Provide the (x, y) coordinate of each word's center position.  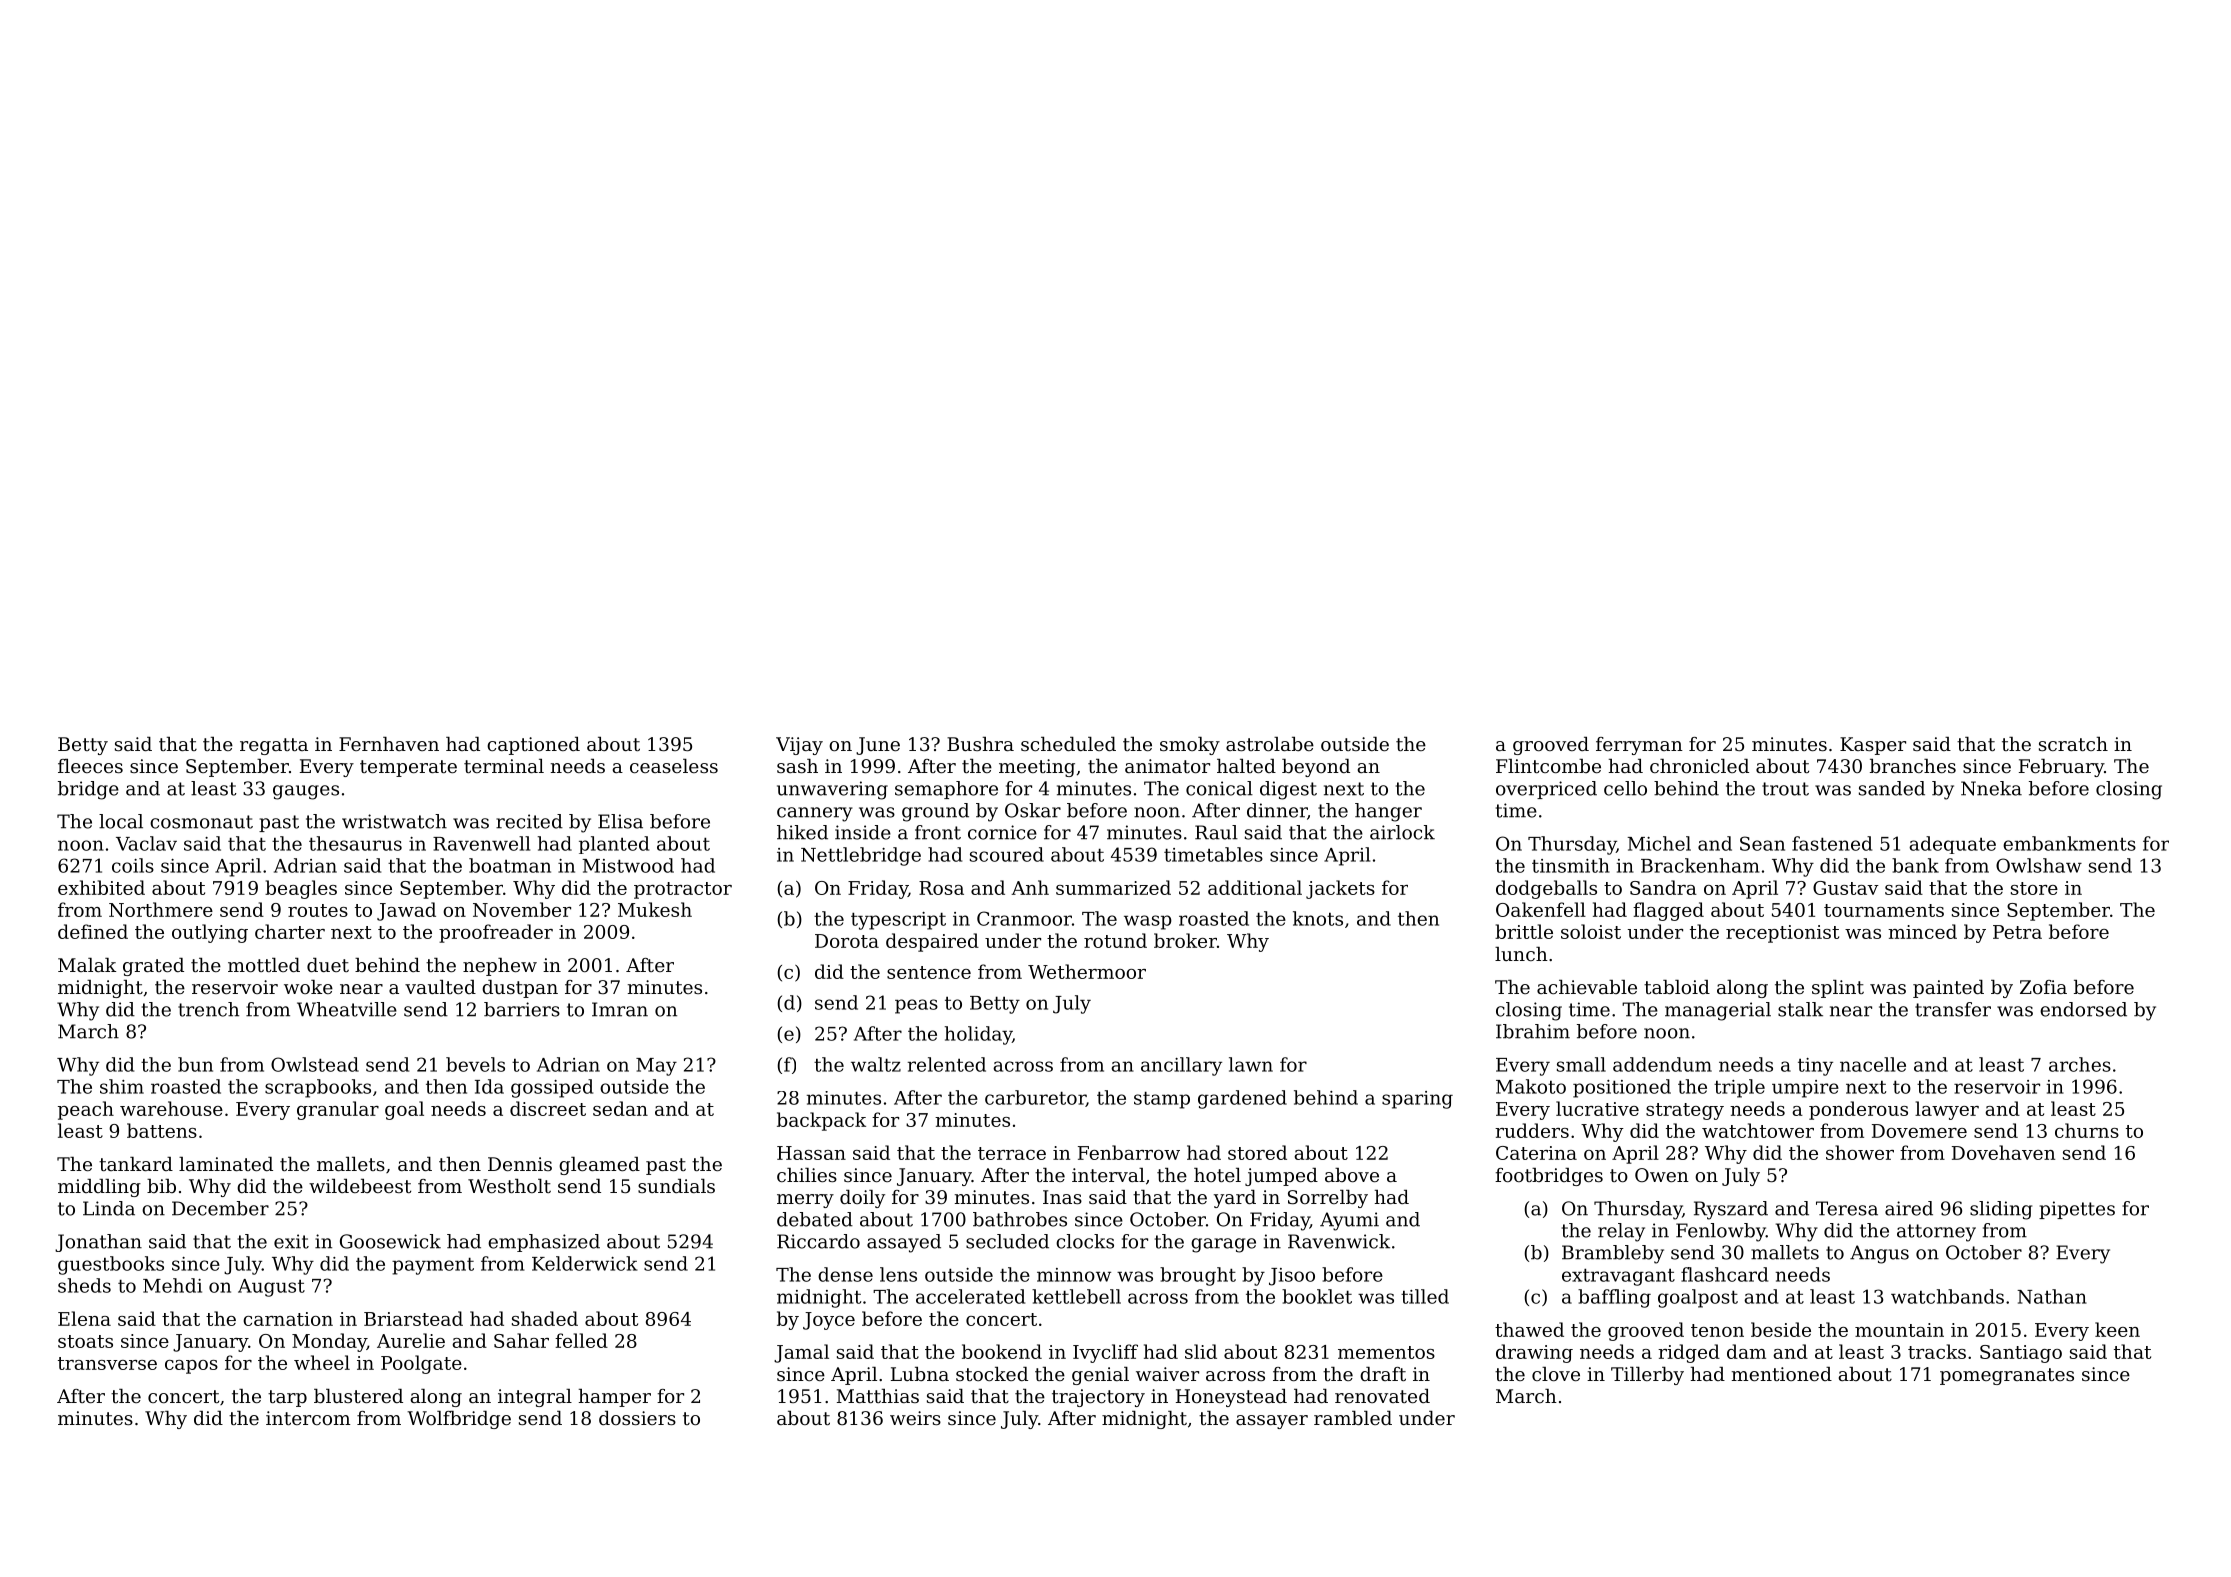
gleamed (599, 1166)
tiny (1815, 1067)
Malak (87, 965)
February (2061, 768)
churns (2087, 1130)
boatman (510, 865)
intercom (308, 1418)
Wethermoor (1087, 971)
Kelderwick (584, 1263)
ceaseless (674, 766)
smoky (1190, 746)
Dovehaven (2003, 1152)
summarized (1113, 887)
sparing (1417, 1100)
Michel (1659, 843)
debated (815, 1219)
